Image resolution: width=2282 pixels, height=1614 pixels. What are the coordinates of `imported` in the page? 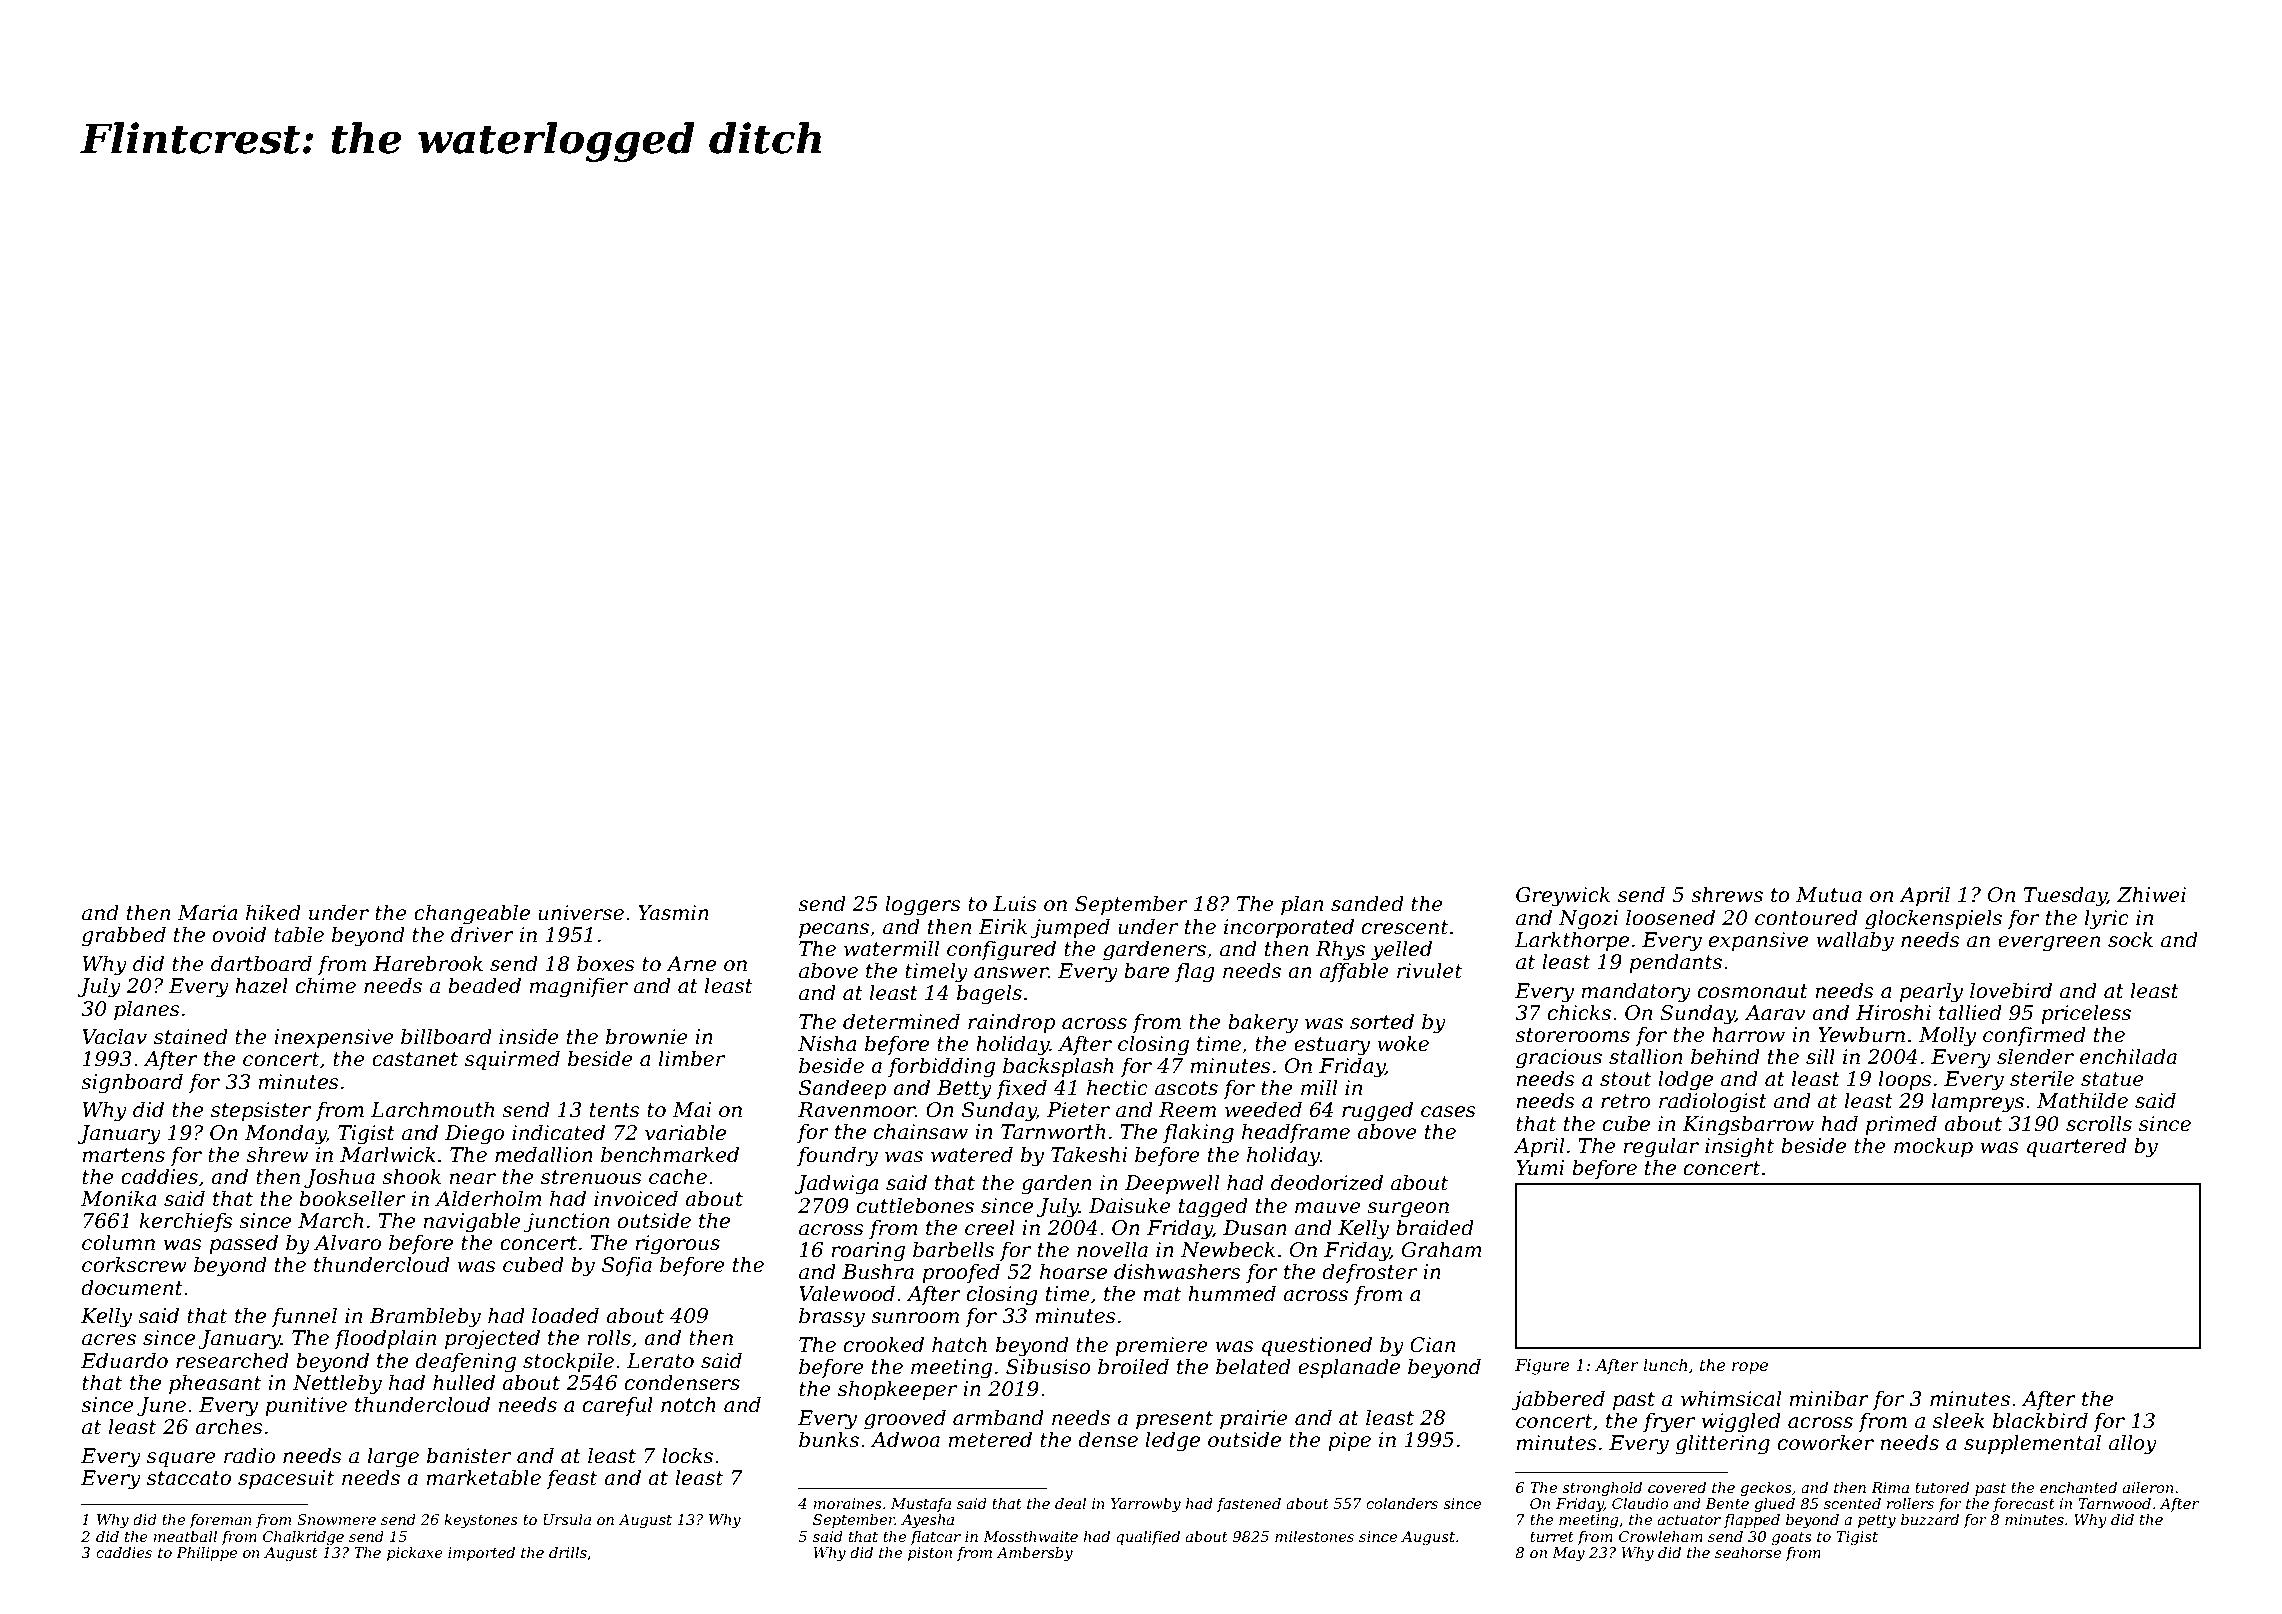 It's located at (481, 1554).
